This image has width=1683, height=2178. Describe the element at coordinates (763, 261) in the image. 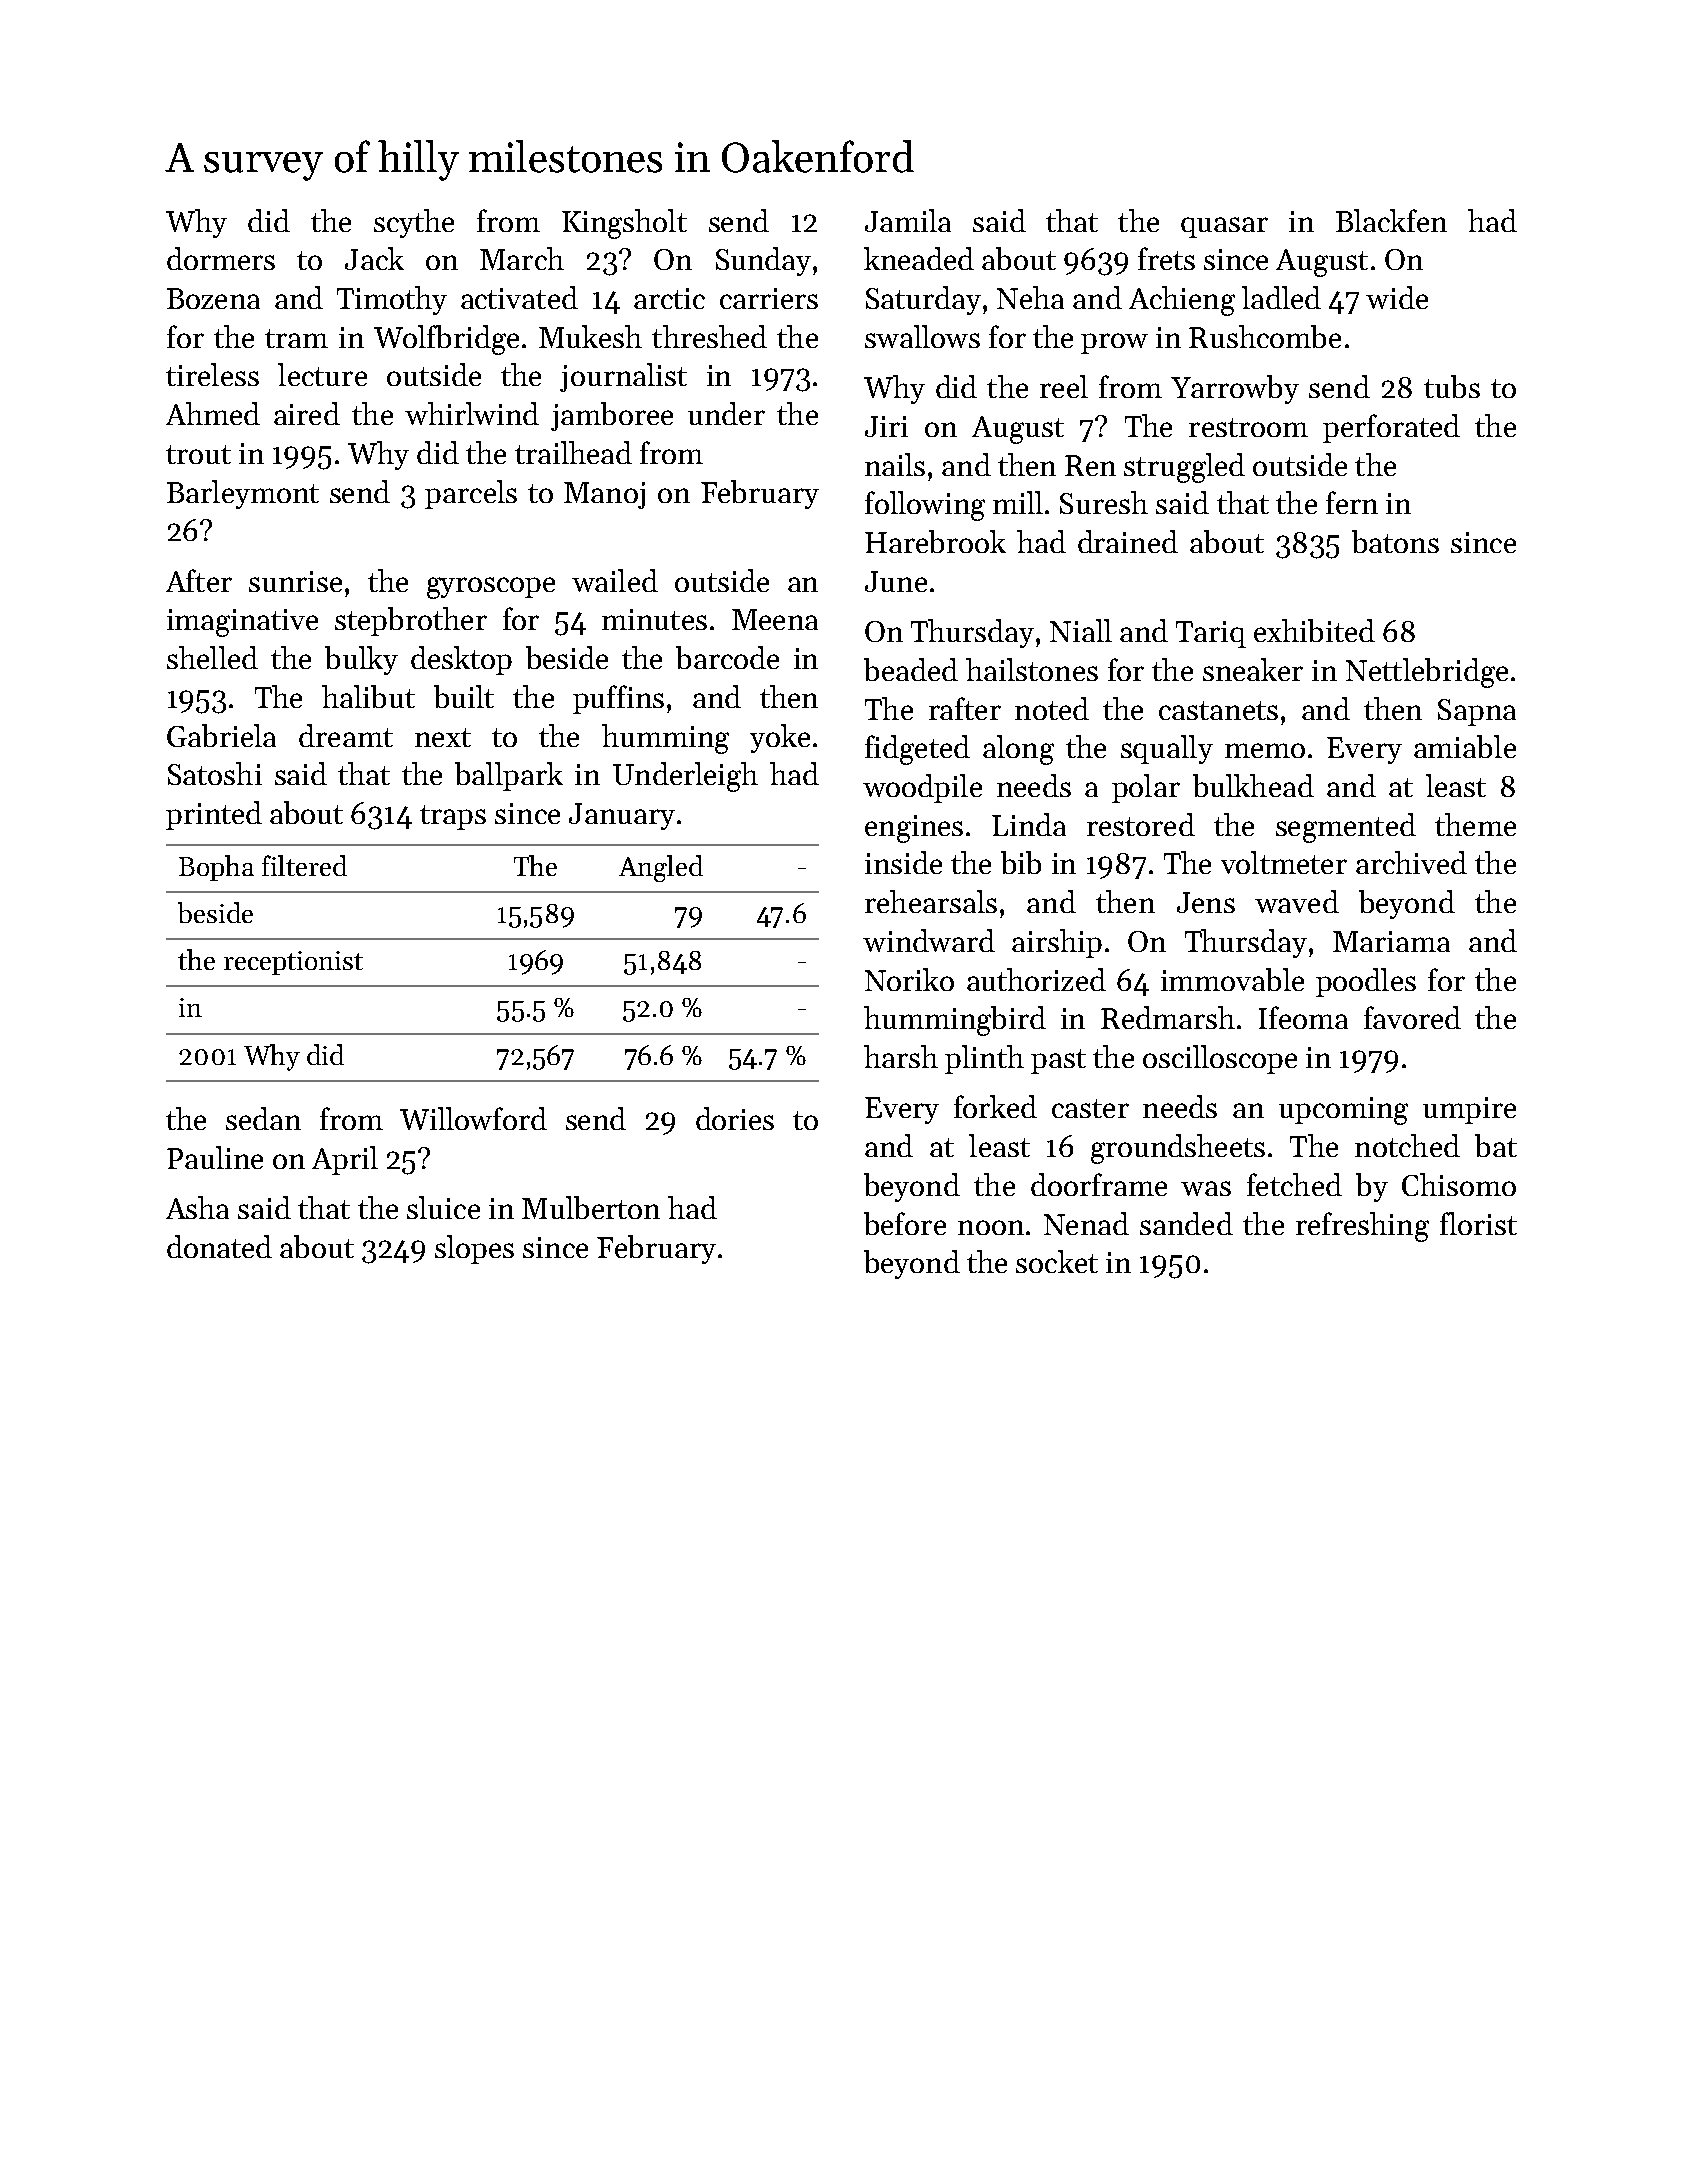

I see `Sunday` at that location.
